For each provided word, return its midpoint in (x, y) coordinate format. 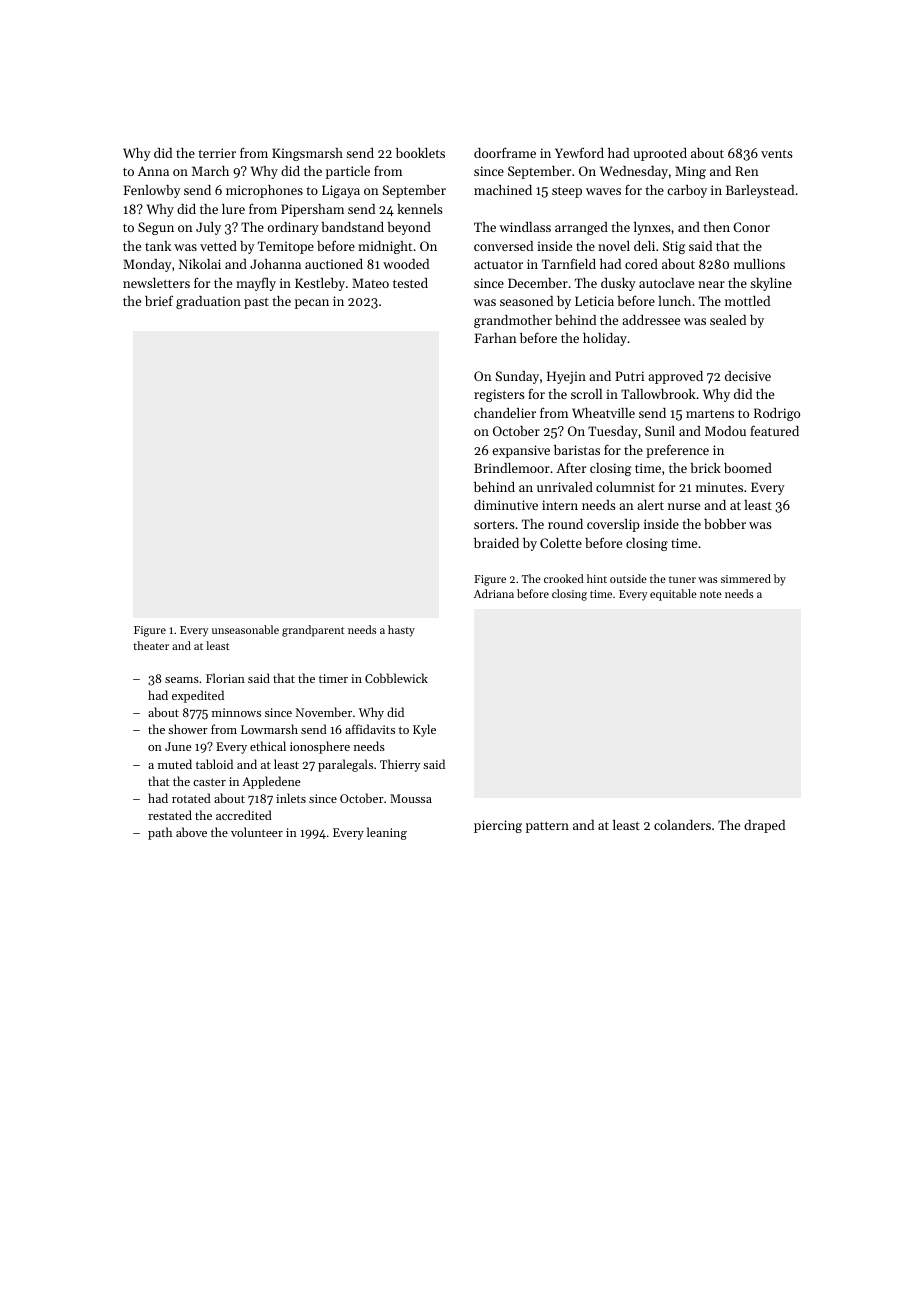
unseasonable (245, 629)
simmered (746, 578)
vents (777, 154)
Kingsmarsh (307, 154)
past (256, 303)
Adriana (494, 593)
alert (650, 505)
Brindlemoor (512, 468)
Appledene (271, 782)
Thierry (400, 765)
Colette (561, 543)
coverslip (613, 525)
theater (151, 645)
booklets (420, 153)
